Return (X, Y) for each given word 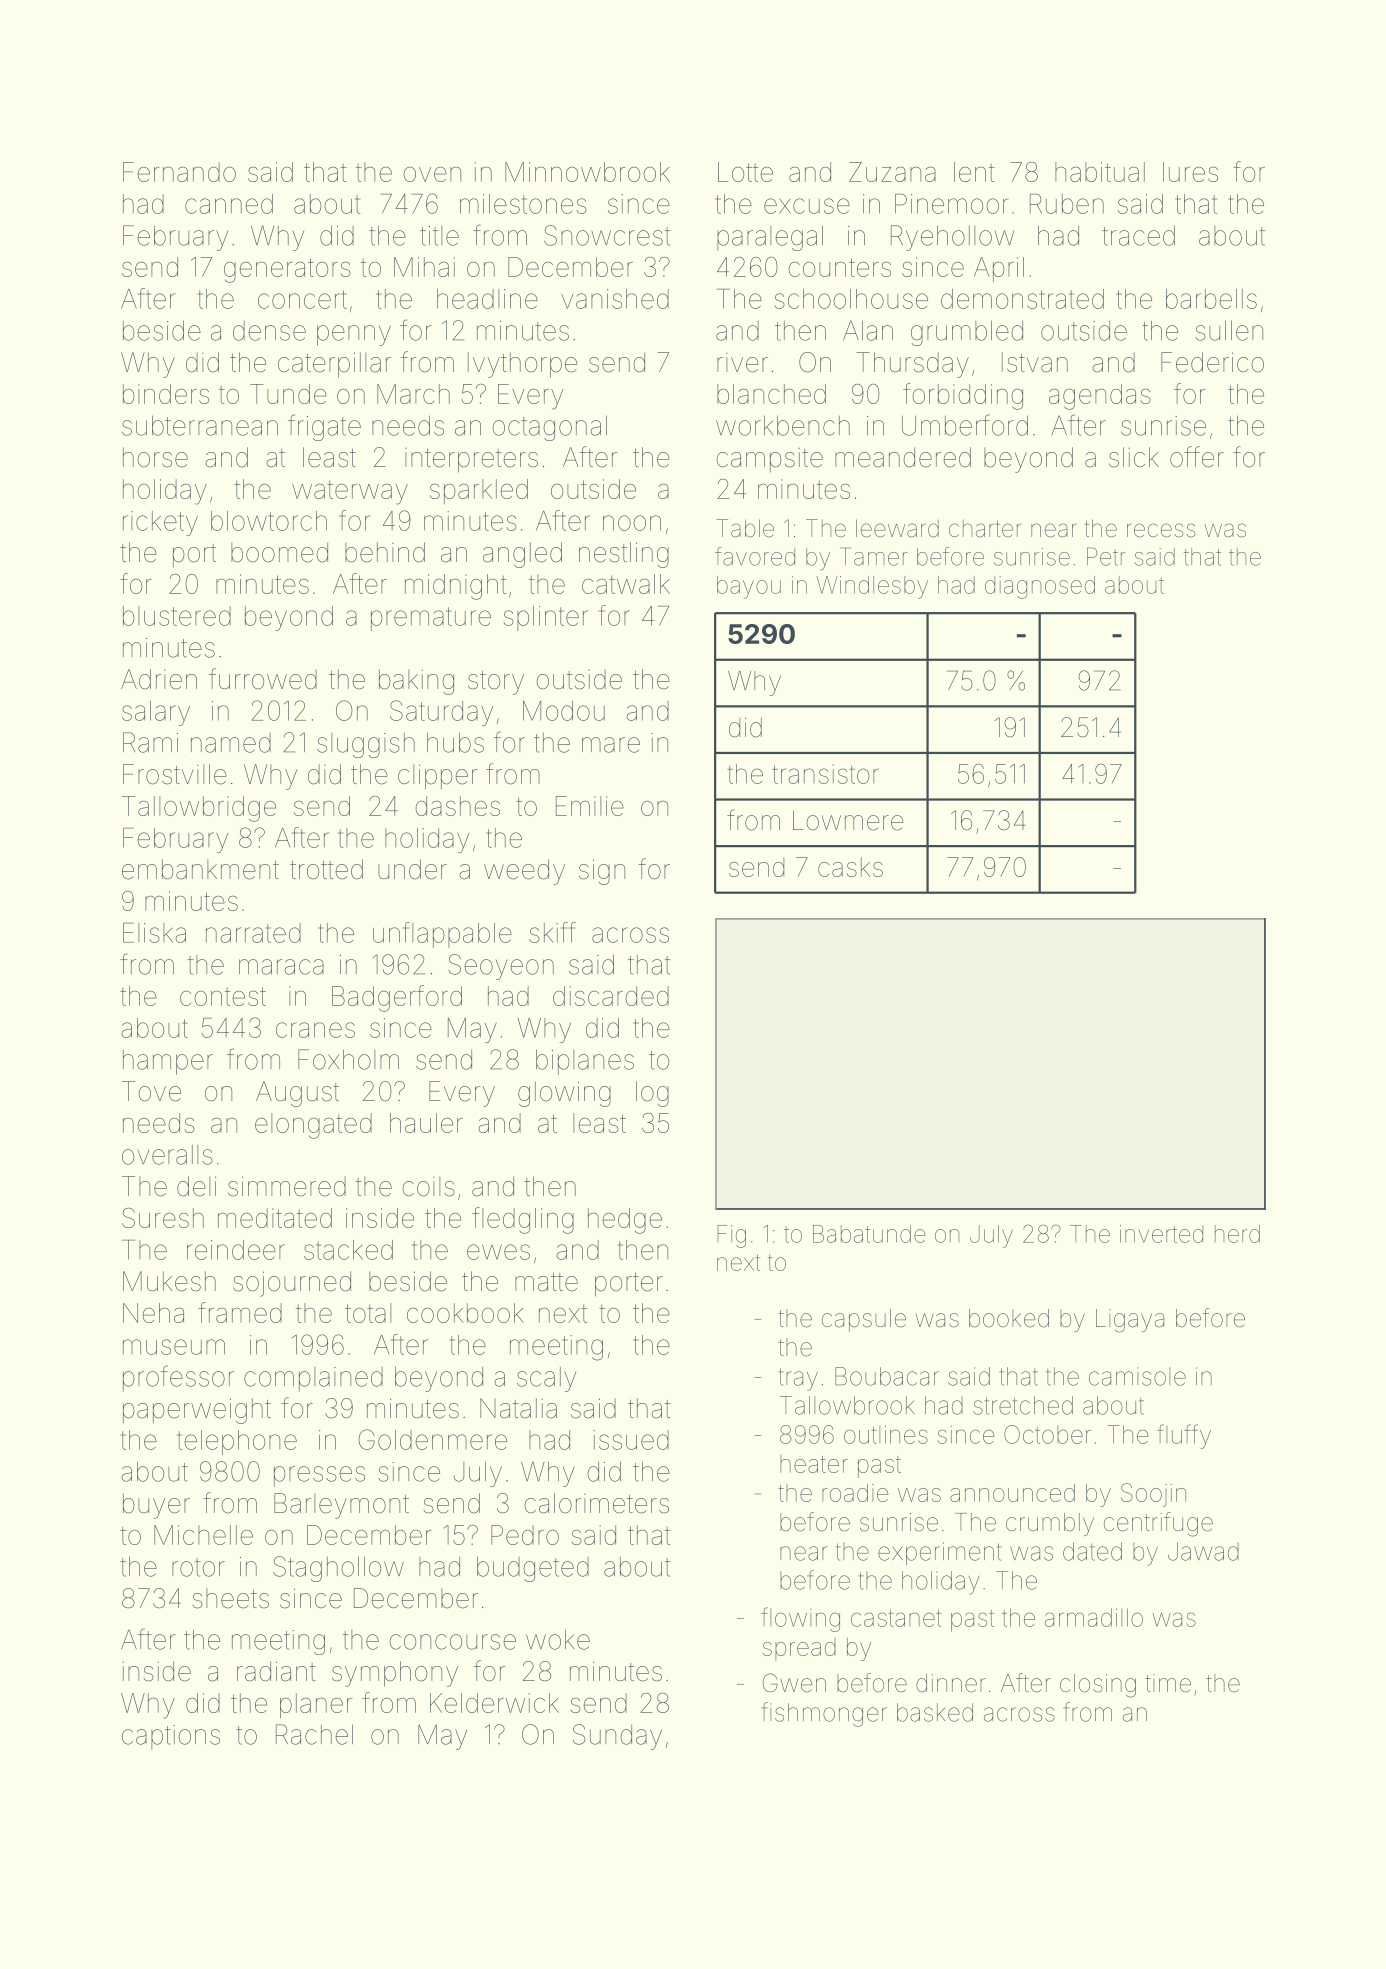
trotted (326, 869)
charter (985, 529)
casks (850, 867)
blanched (771, 394)
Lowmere (848, 820)
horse (155, 457)
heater (814, 1464)
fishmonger (824, 1714)
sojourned (292, 1284)
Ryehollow (952, 238)
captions (171, 1737)
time (1168, 1683)
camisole (1137, 1376)
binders (166, 394)
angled (522, 555)
